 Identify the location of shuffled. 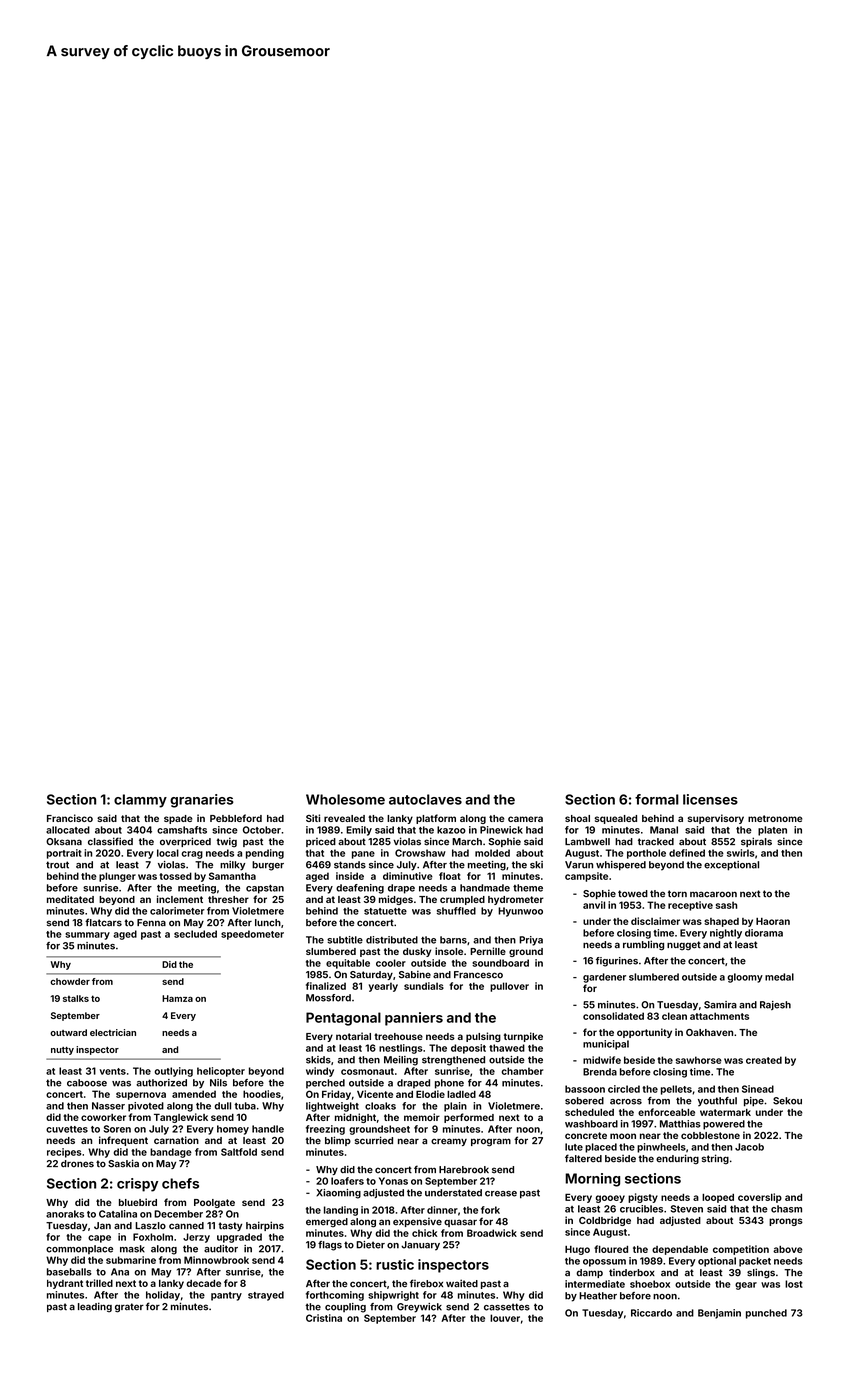
(456, 911).
